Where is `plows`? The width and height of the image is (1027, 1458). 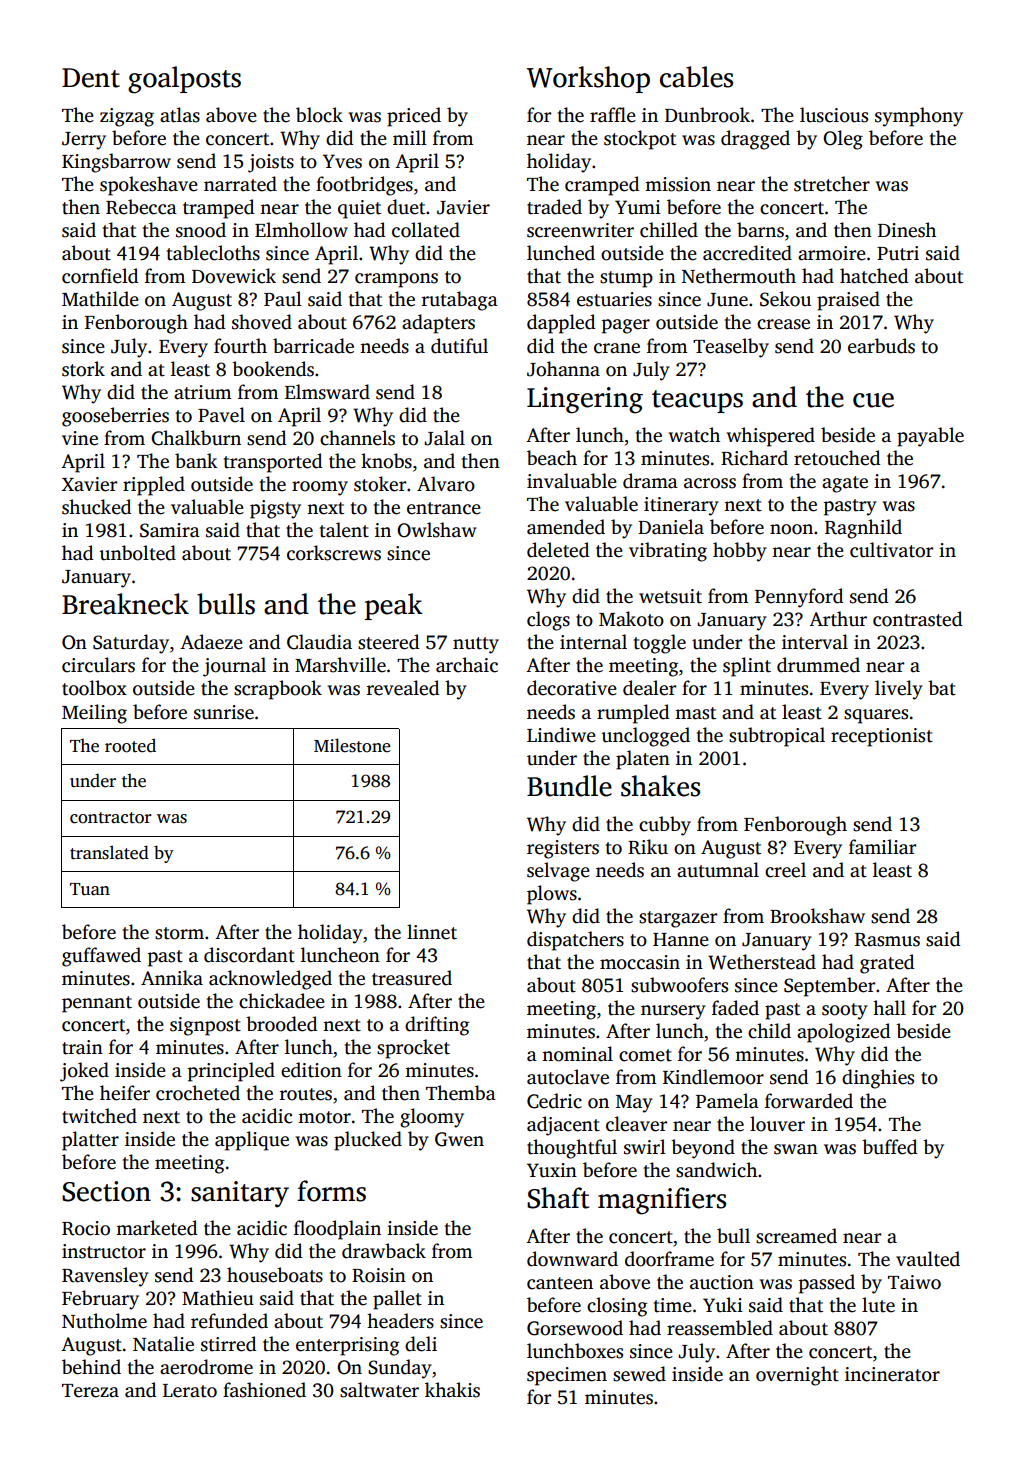
plows is located at coordinates (552, 895).
